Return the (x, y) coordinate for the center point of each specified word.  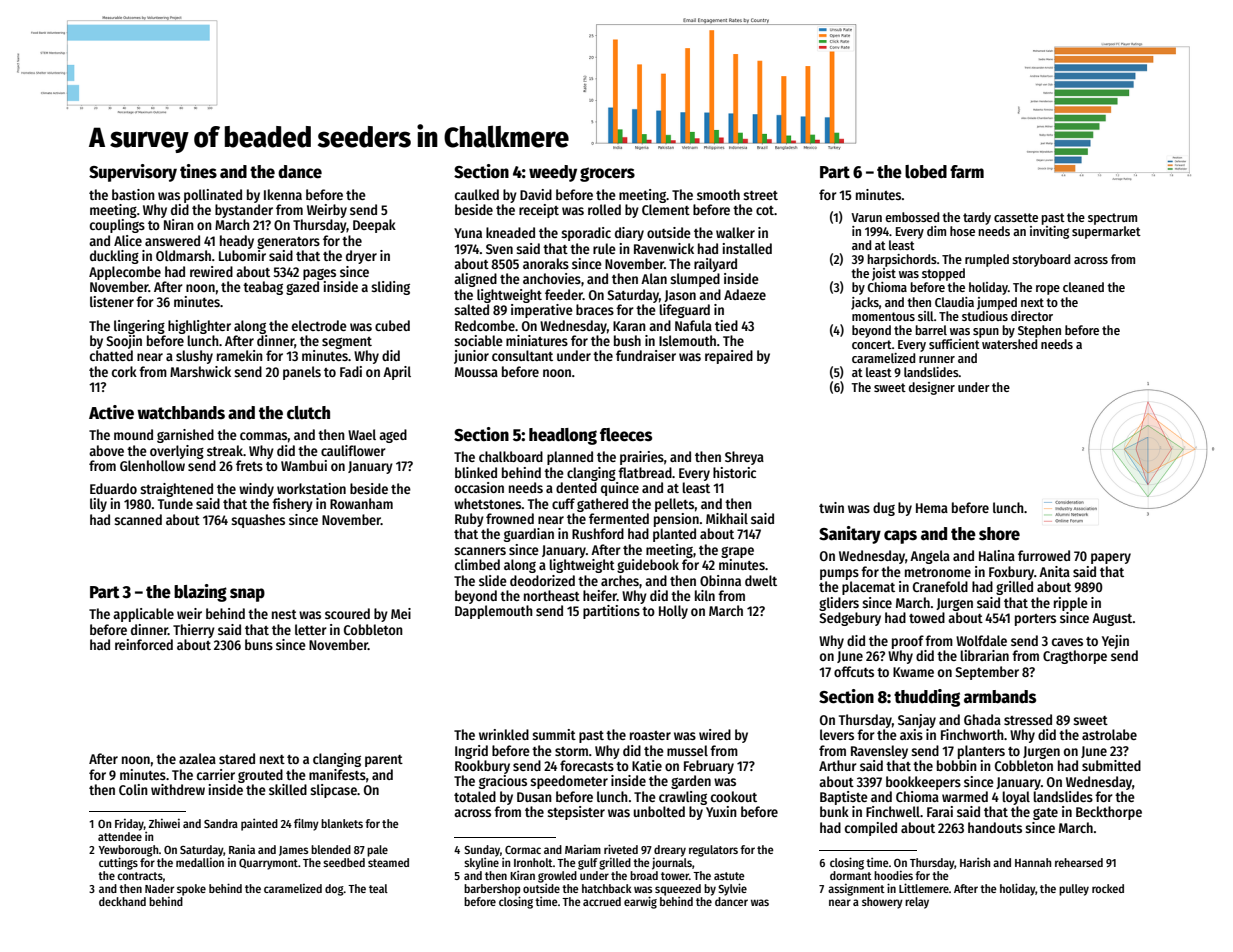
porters (1035, 620)
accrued (602, 901)
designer (932, 388)
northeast (552, 595)
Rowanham (361, 503)
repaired (729, 357)
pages (319, 274)
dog (334, 890)
